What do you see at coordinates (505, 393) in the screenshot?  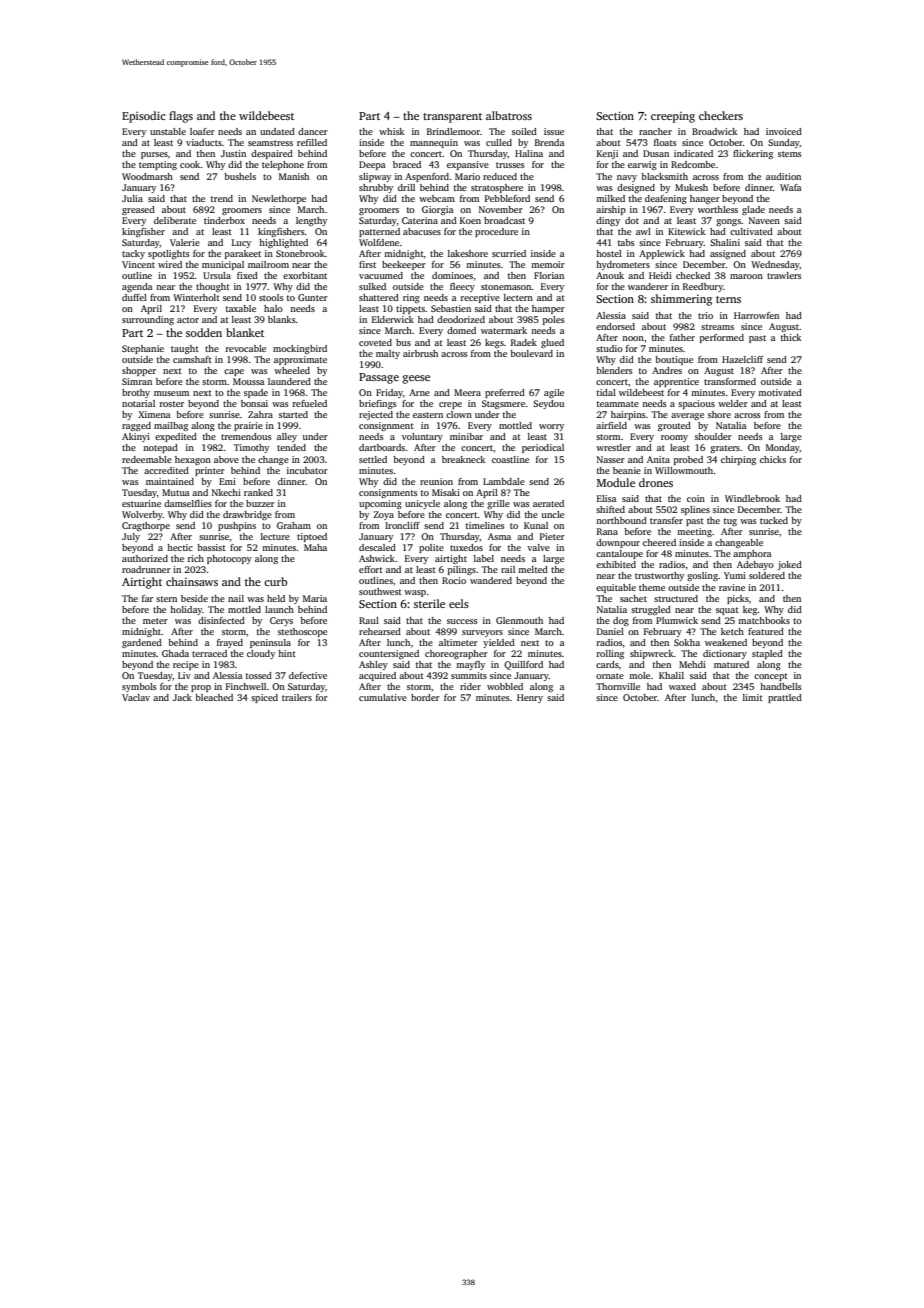 I see `preferred` at bounding box center [505, 393].
